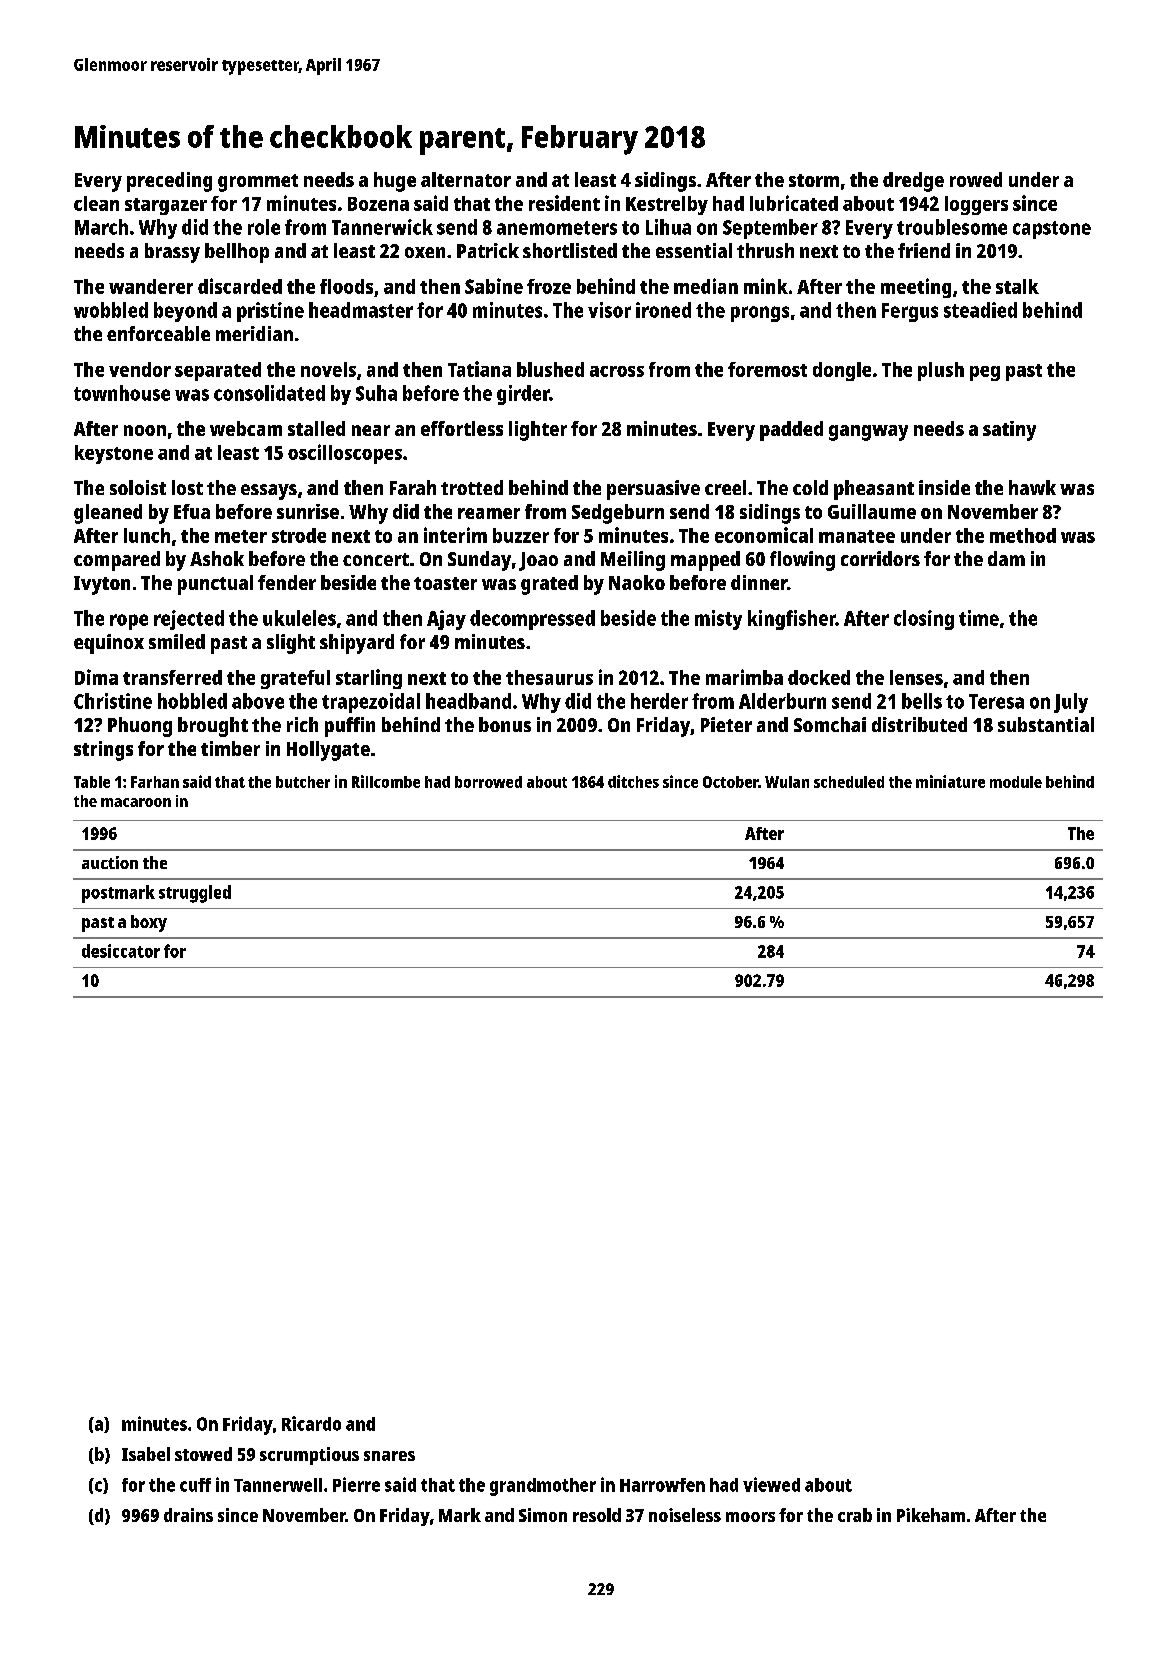 This page has height=1663, width=1176. Describe the element at coordinates (855, 1515) in the page. I see `crab` at that location.
